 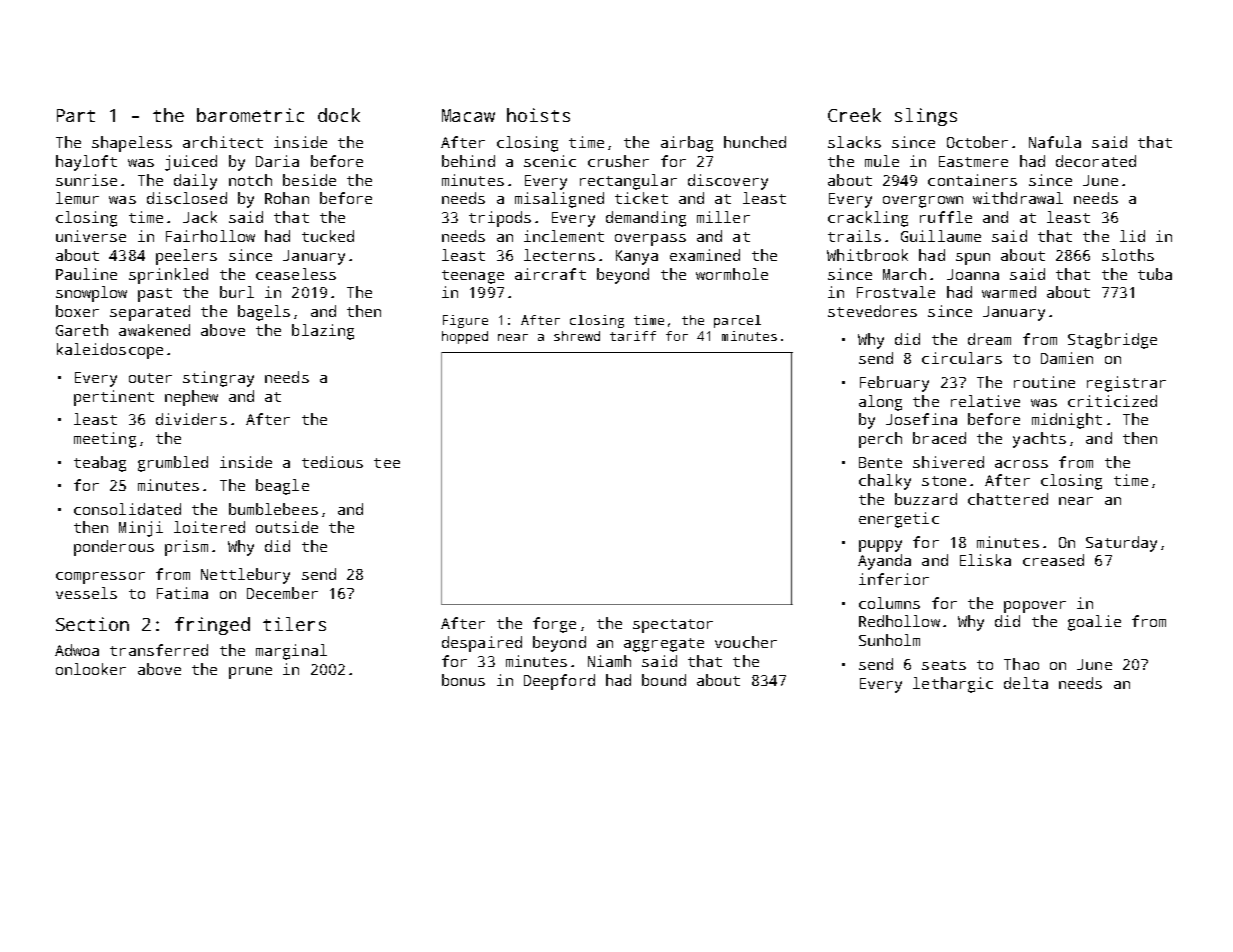 What do you see at coordinates (538, 115) in the document?
I see `hoists` at bounding box center [538, 115].
